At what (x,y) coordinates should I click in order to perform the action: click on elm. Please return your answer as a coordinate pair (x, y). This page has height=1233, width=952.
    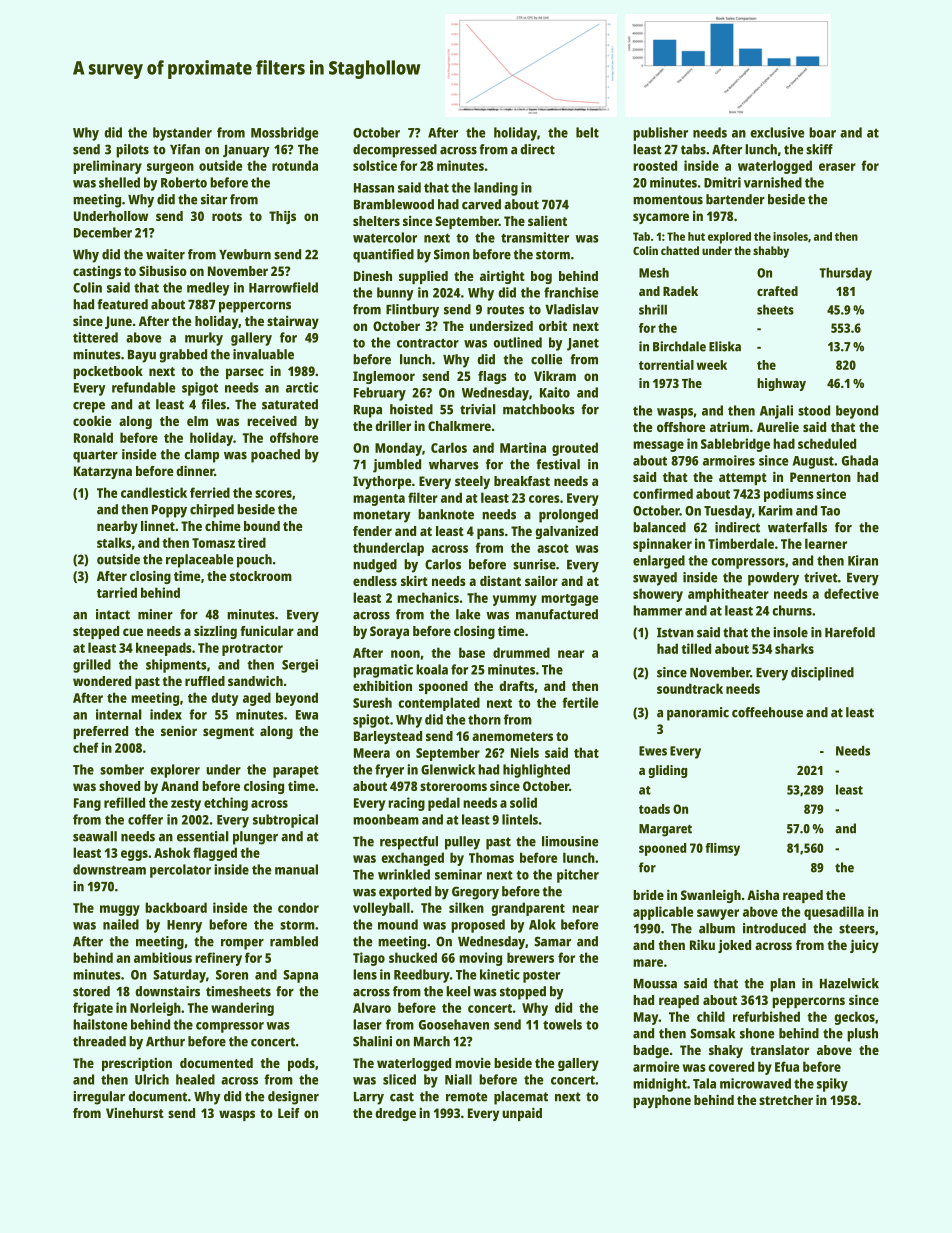
    Looking at the image, I should click on (197, 421).
